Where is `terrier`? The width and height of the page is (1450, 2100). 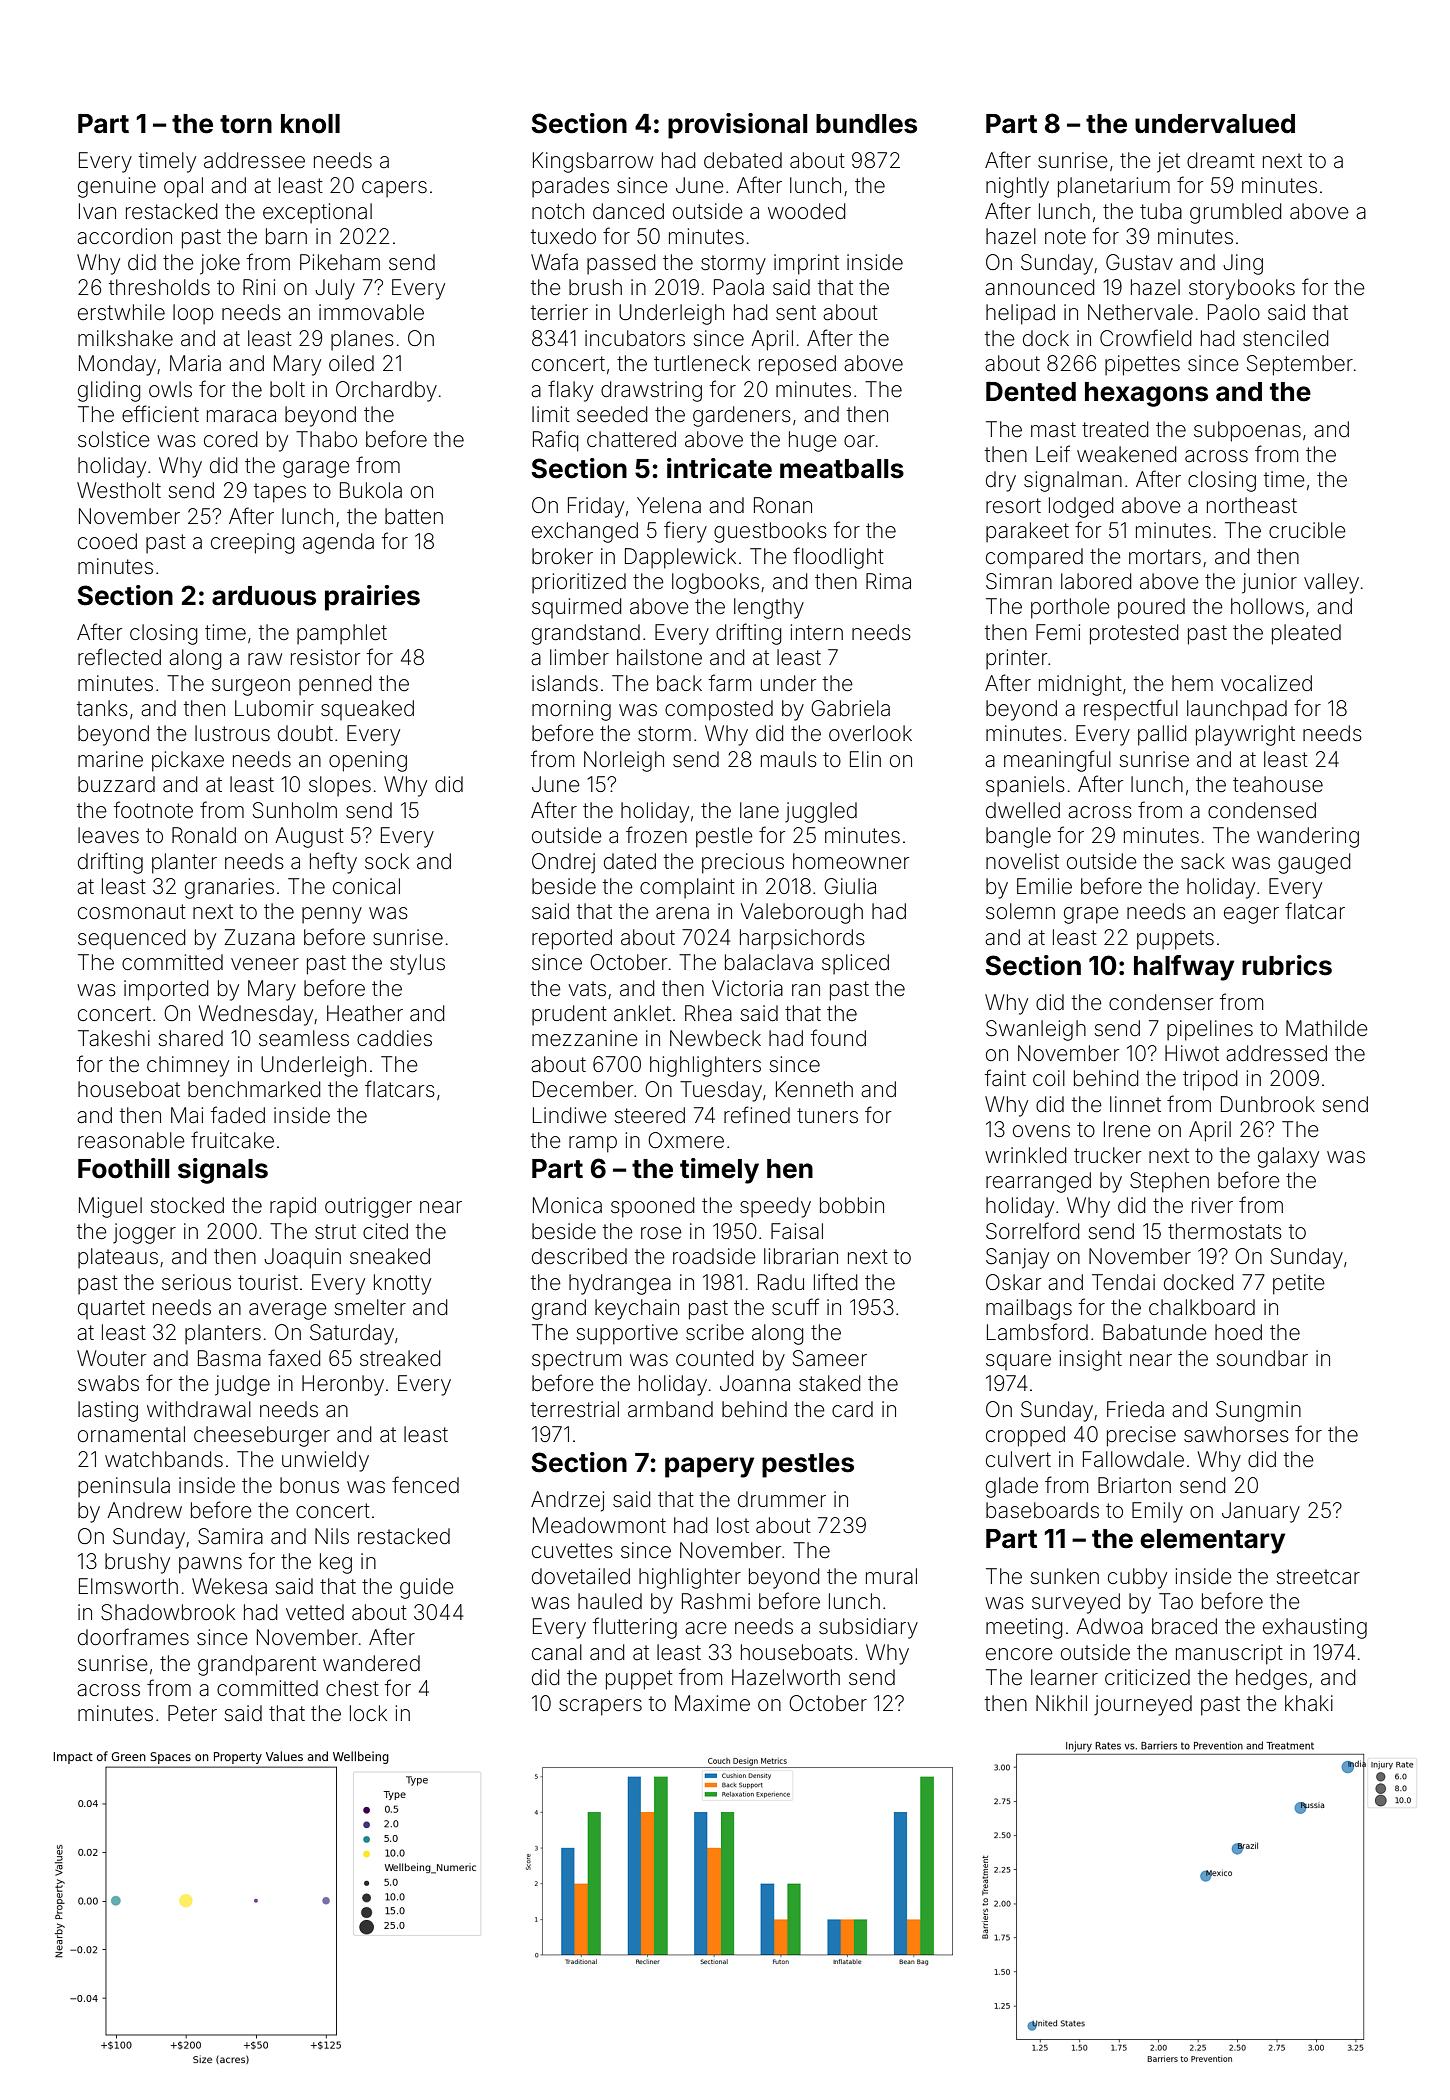
terrier is located at coordinates (559, 312).
